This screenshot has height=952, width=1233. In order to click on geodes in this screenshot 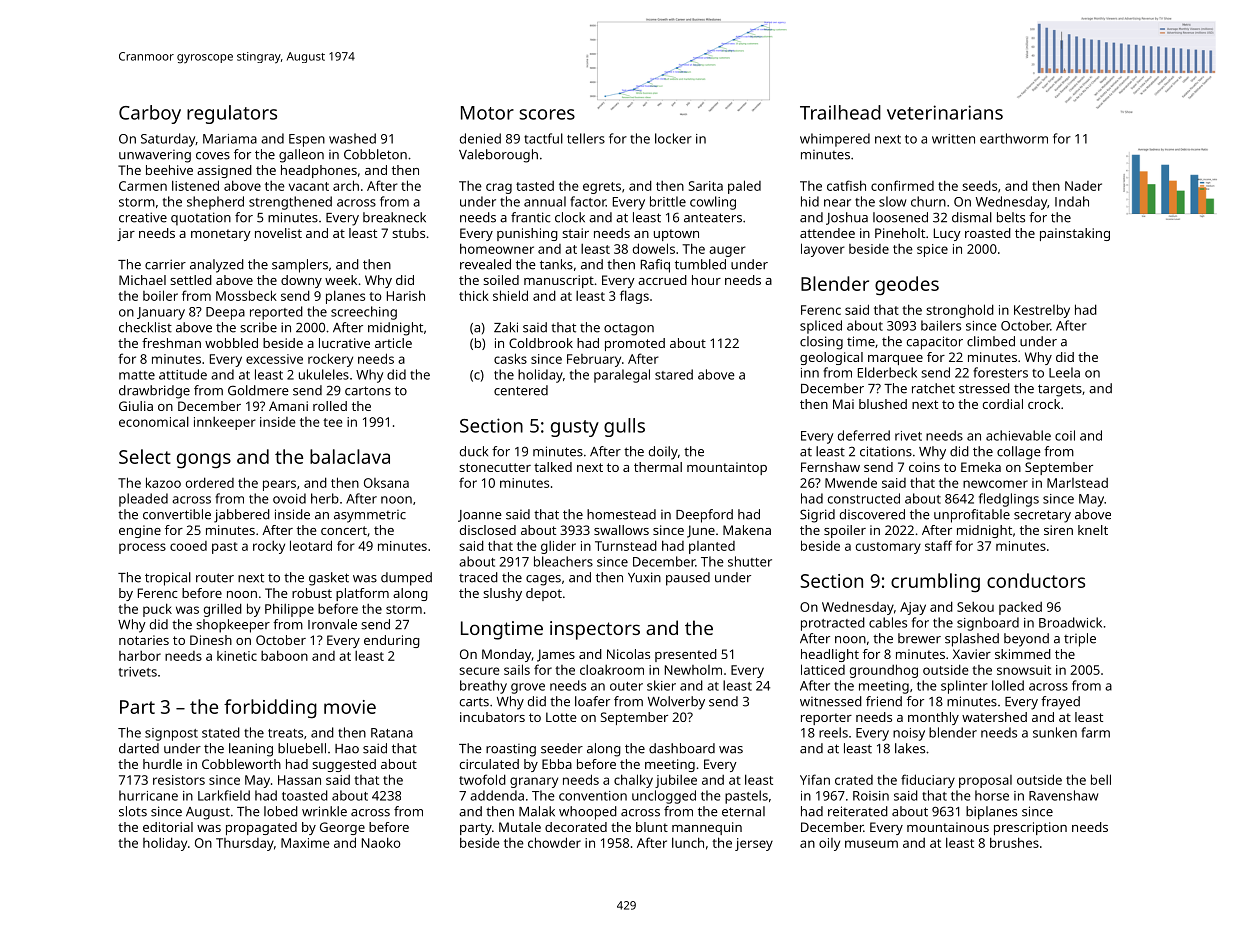, I will do `click(907, 286)`.
